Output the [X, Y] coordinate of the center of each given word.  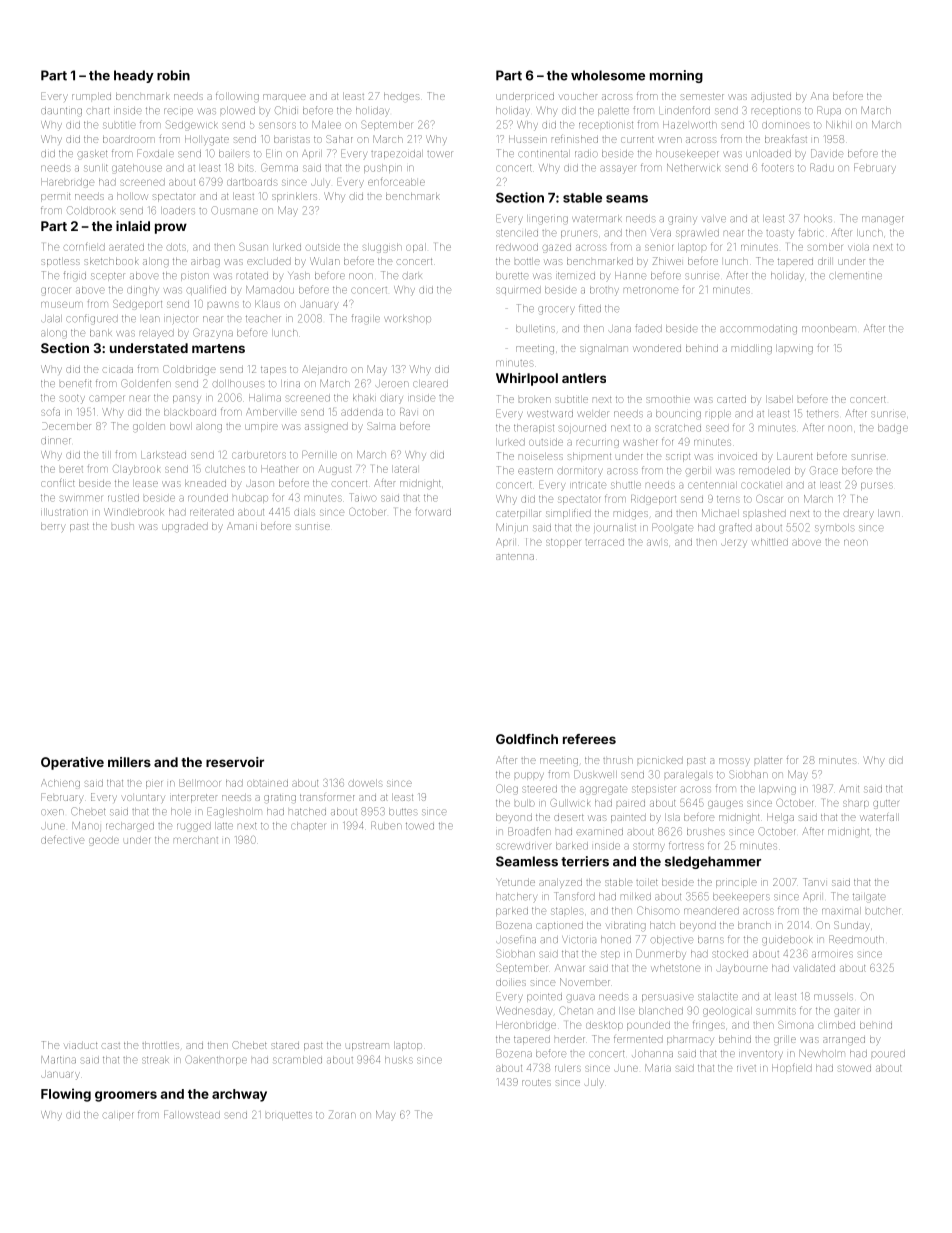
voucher [578, 96]
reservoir [235, 762]
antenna [515, 556]
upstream [367, 1046]
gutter [886, 804]
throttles [160, 1045]
